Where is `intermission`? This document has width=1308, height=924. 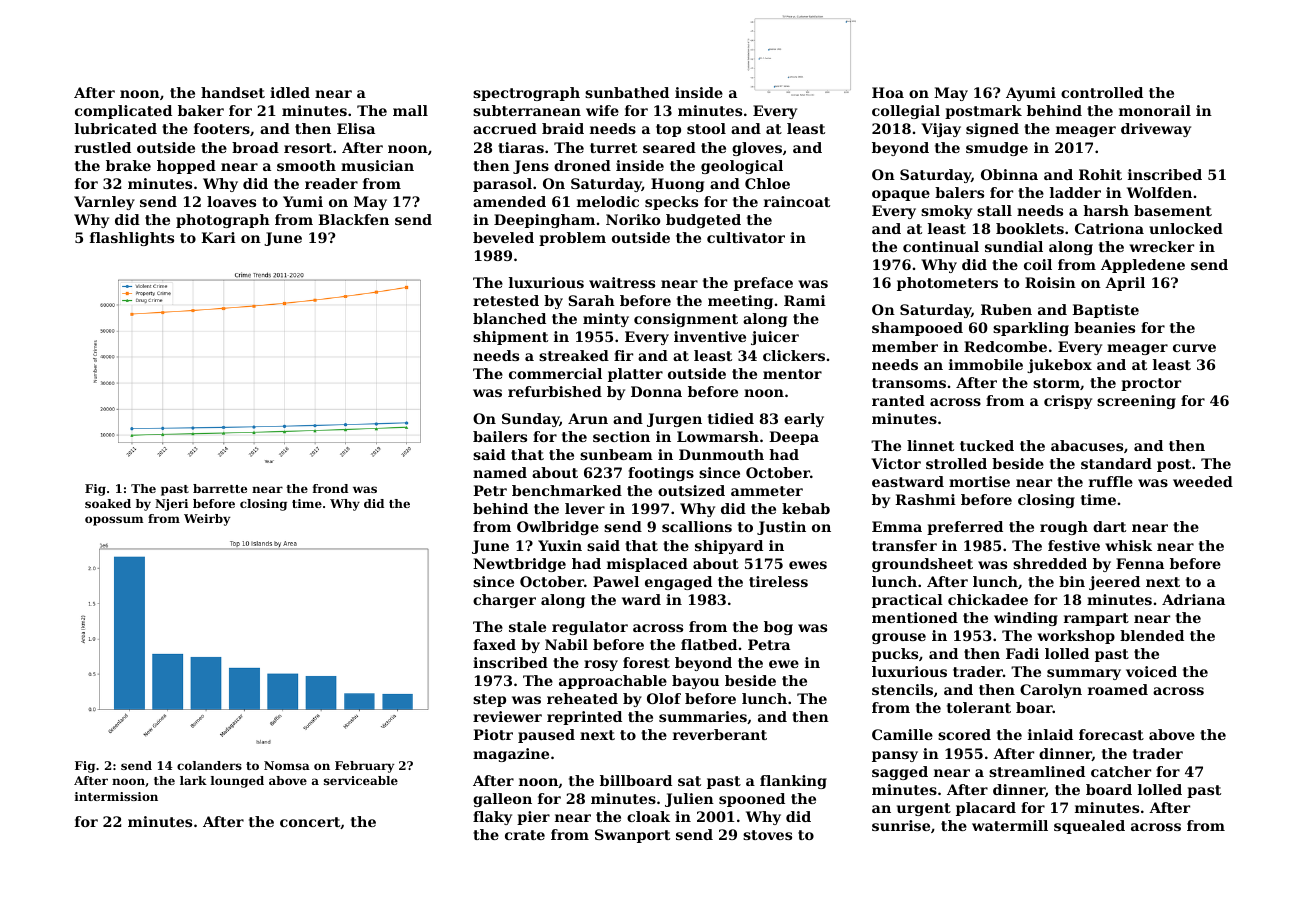
intermission is located at coordinates (116, 796).
